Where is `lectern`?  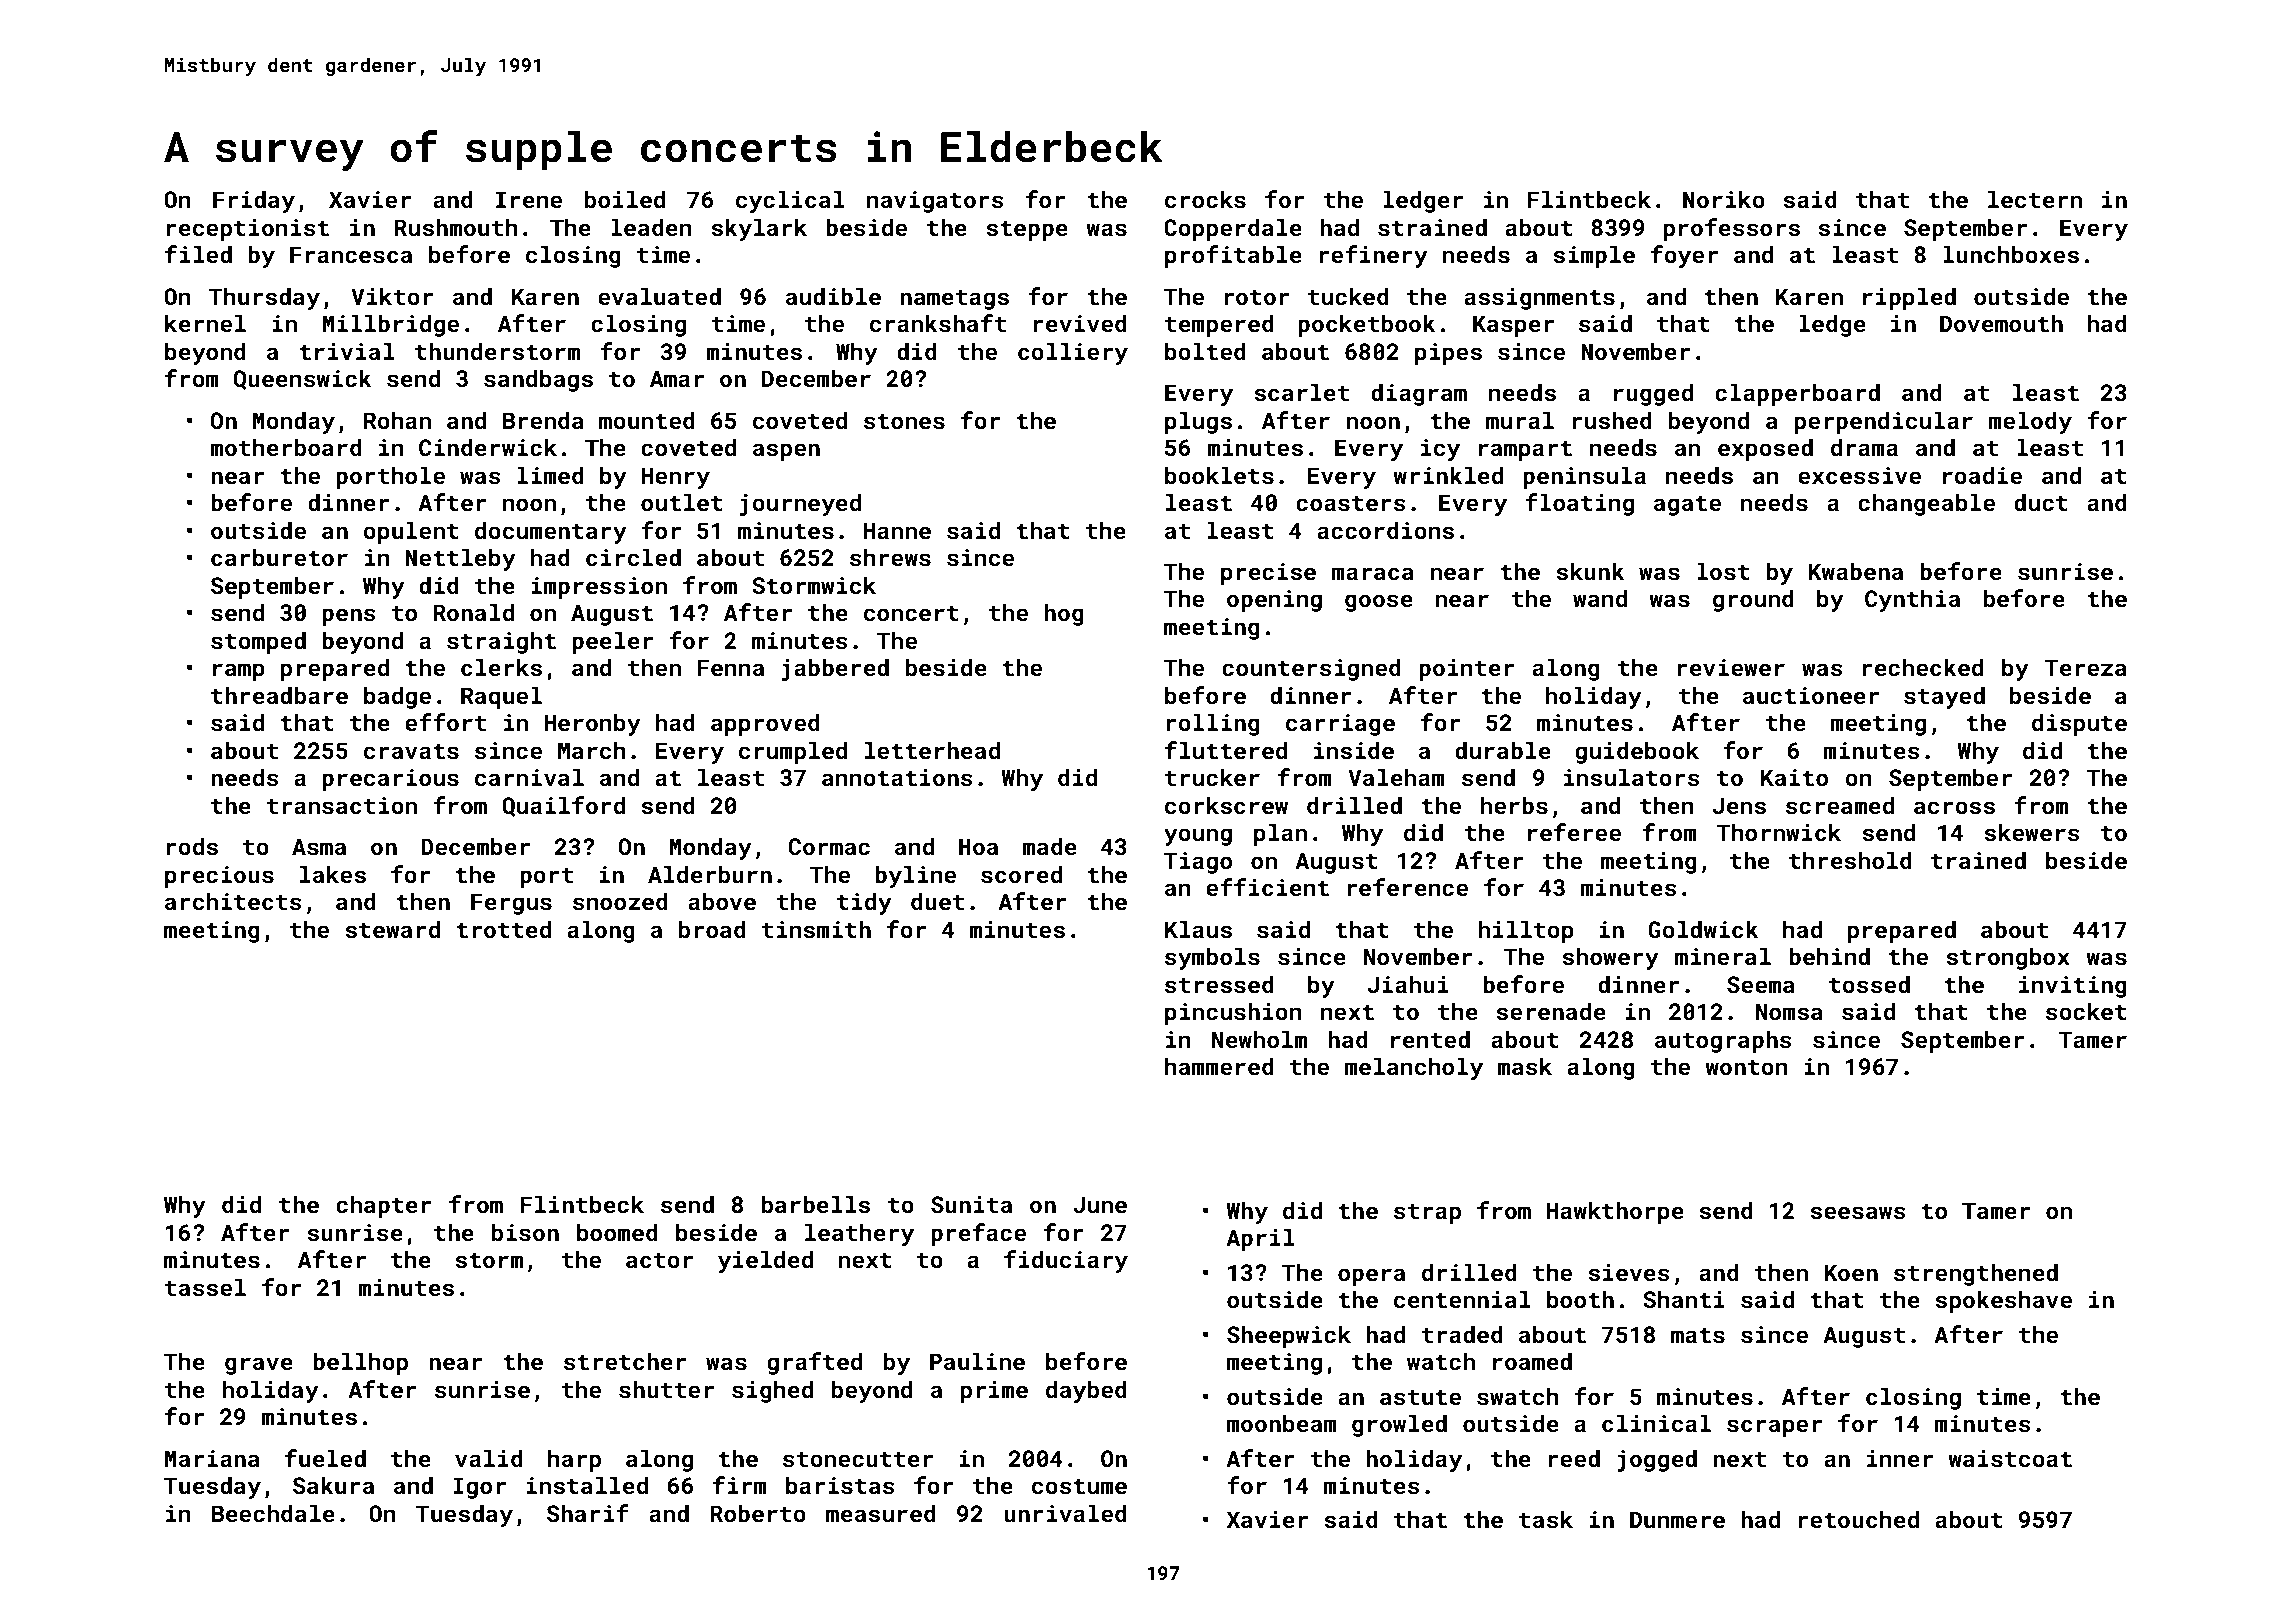 lectern is located at coordinates (2035, 199).
